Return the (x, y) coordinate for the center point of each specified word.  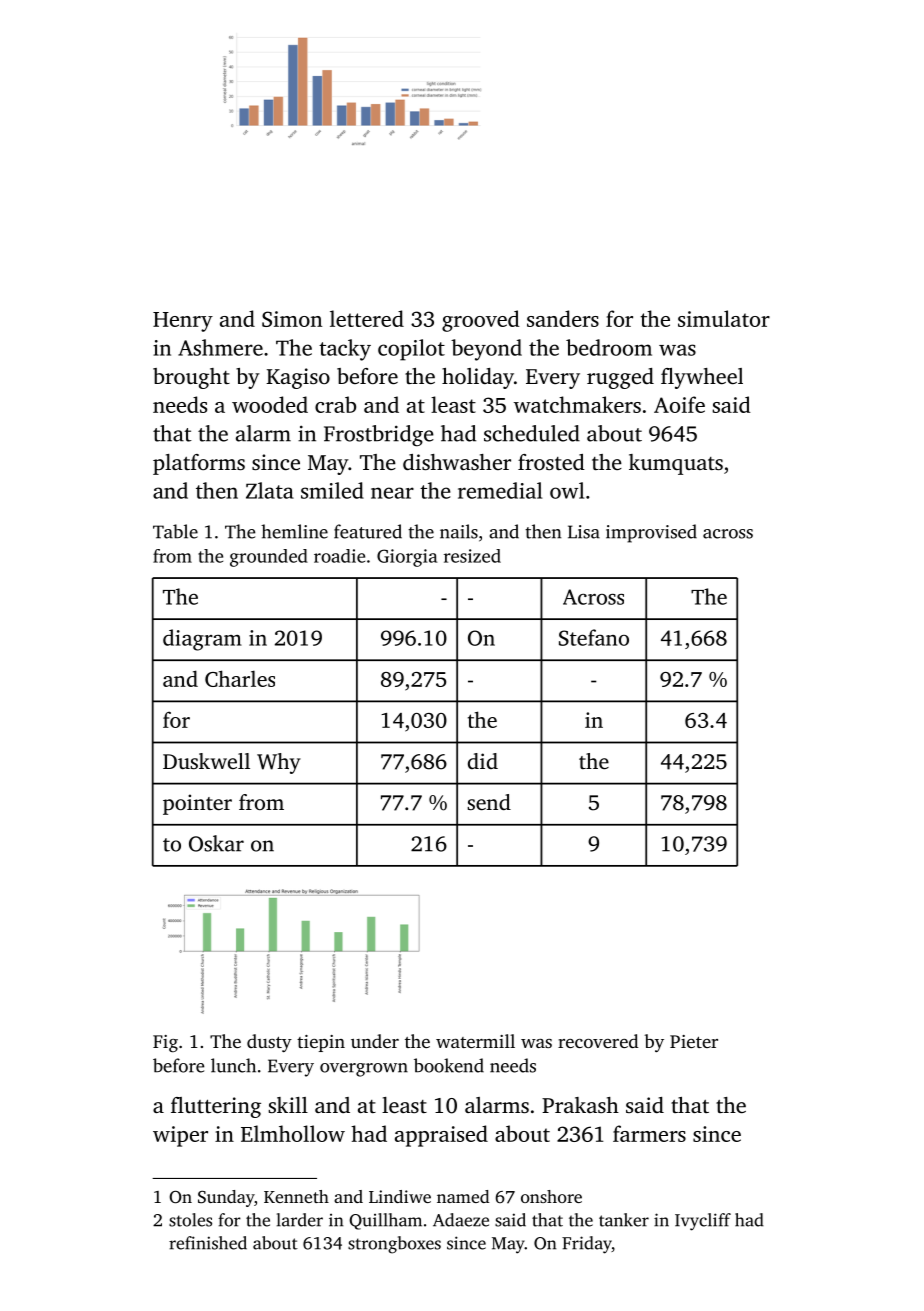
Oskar (216, 843)
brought (191, 378)
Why (279, 763)
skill (288, 1105)
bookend (449, 1065)
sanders (563, 318)
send (489, 802)
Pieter (694, 1041)
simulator (724, 318)
